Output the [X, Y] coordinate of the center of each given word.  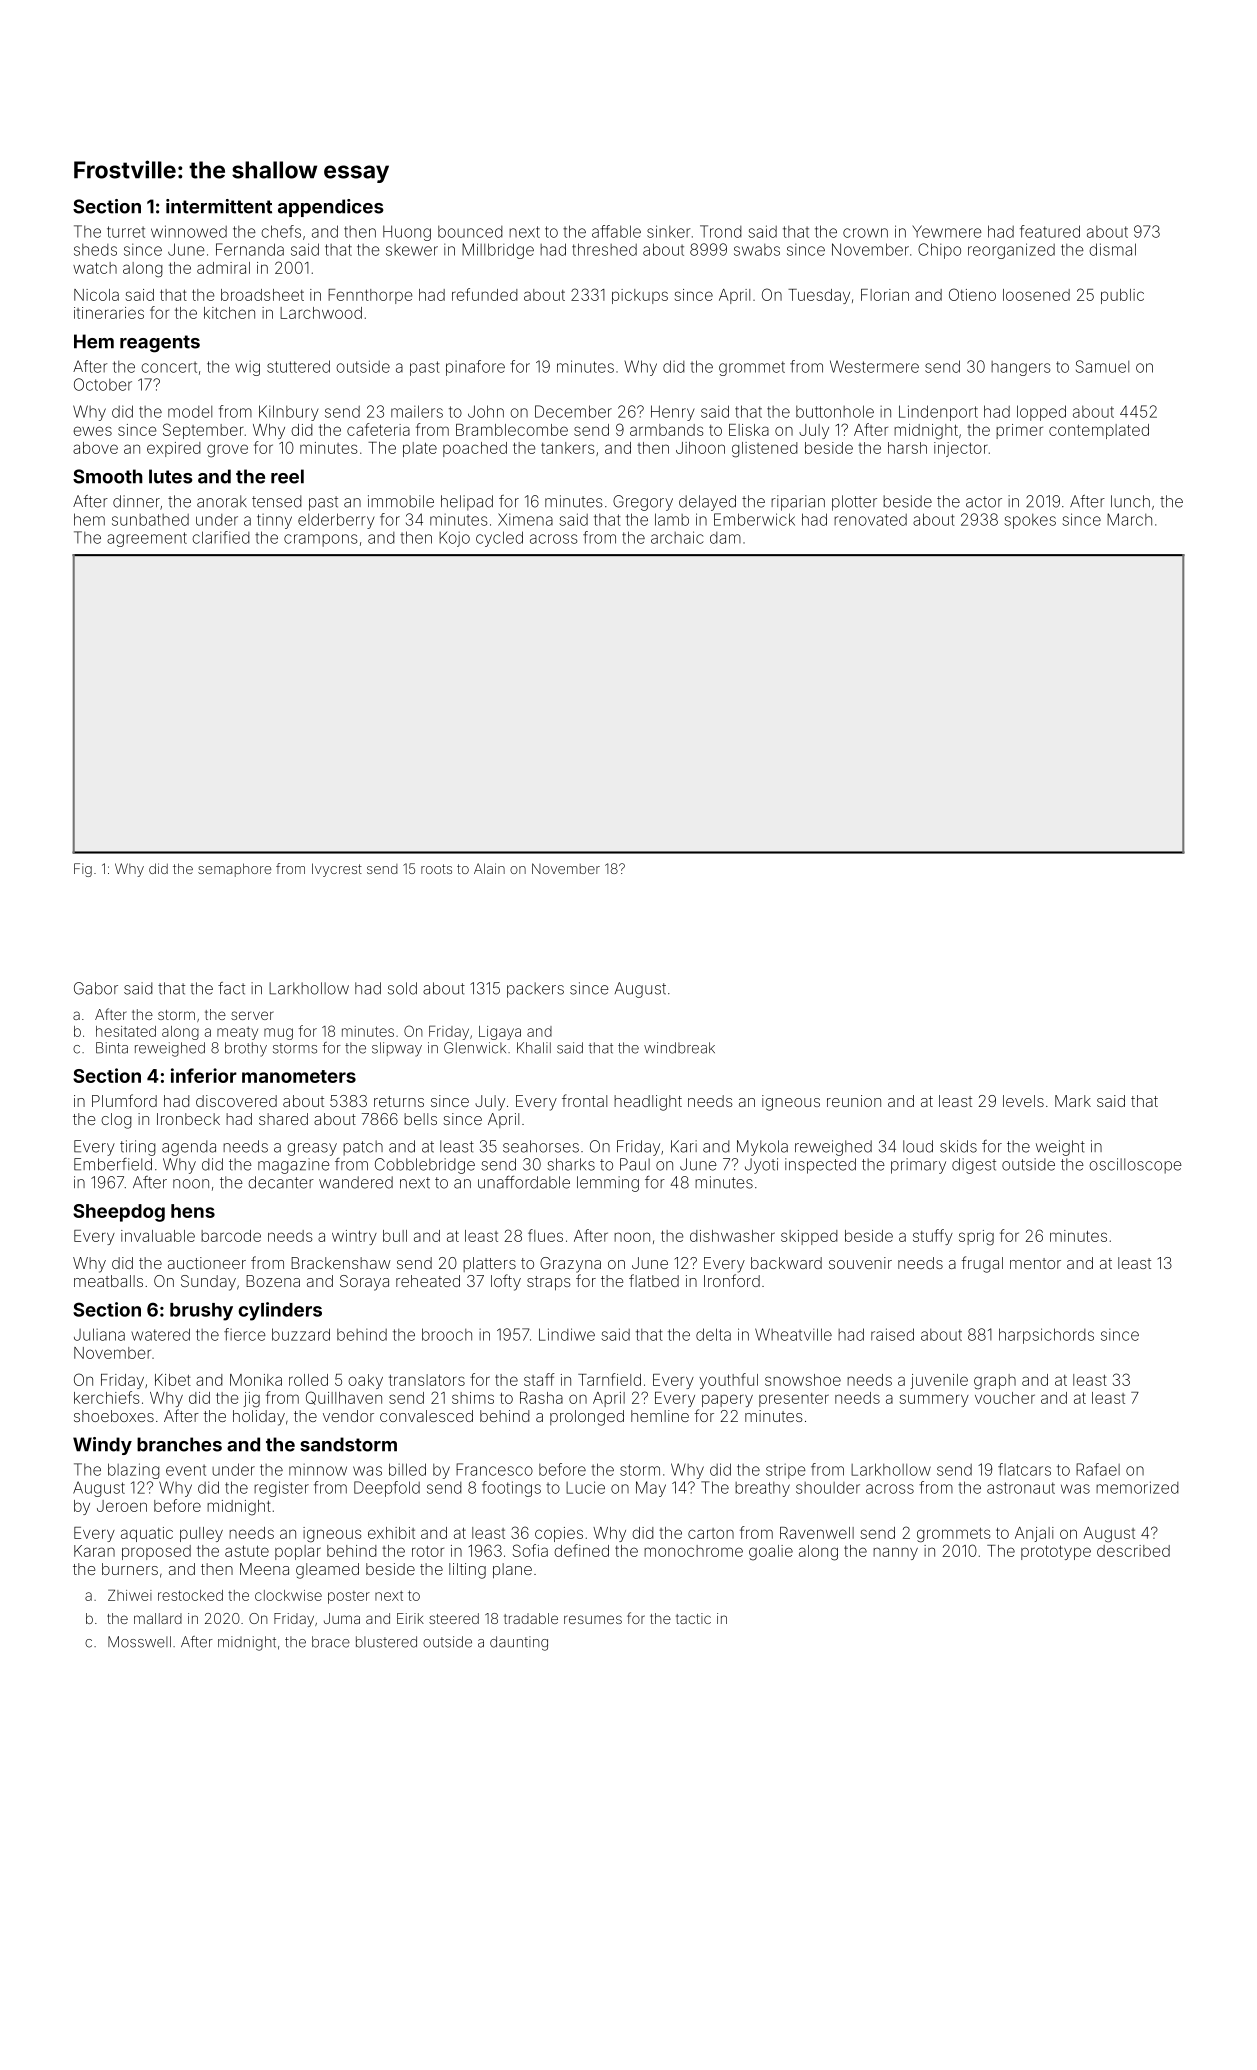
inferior [204, 1075]
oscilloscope [1135, 1166]
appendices [331, 208]
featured [1050, 231]
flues [545, 1235]
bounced [470, 232]
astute [247, 1551]
